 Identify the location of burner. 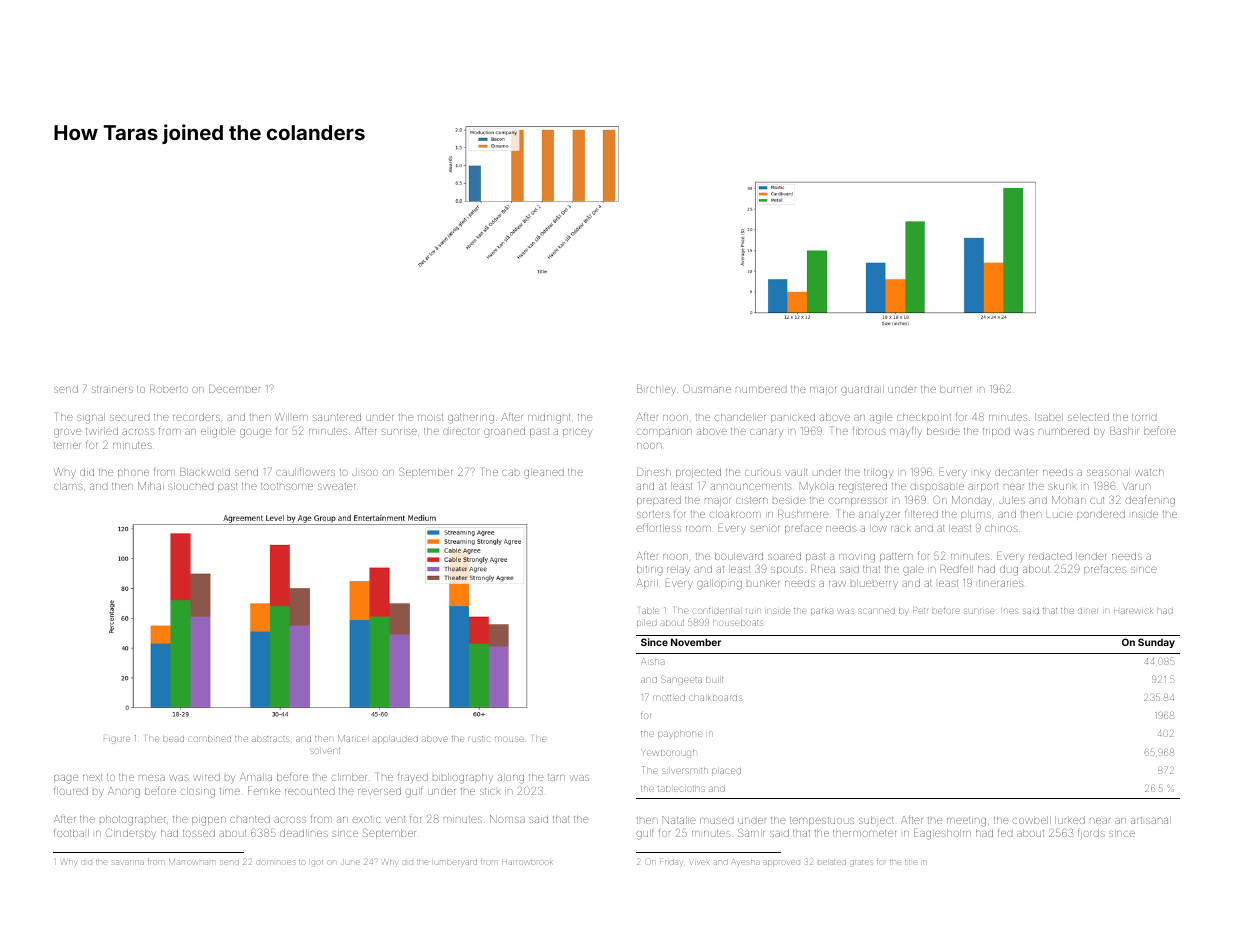
(955, 389).
